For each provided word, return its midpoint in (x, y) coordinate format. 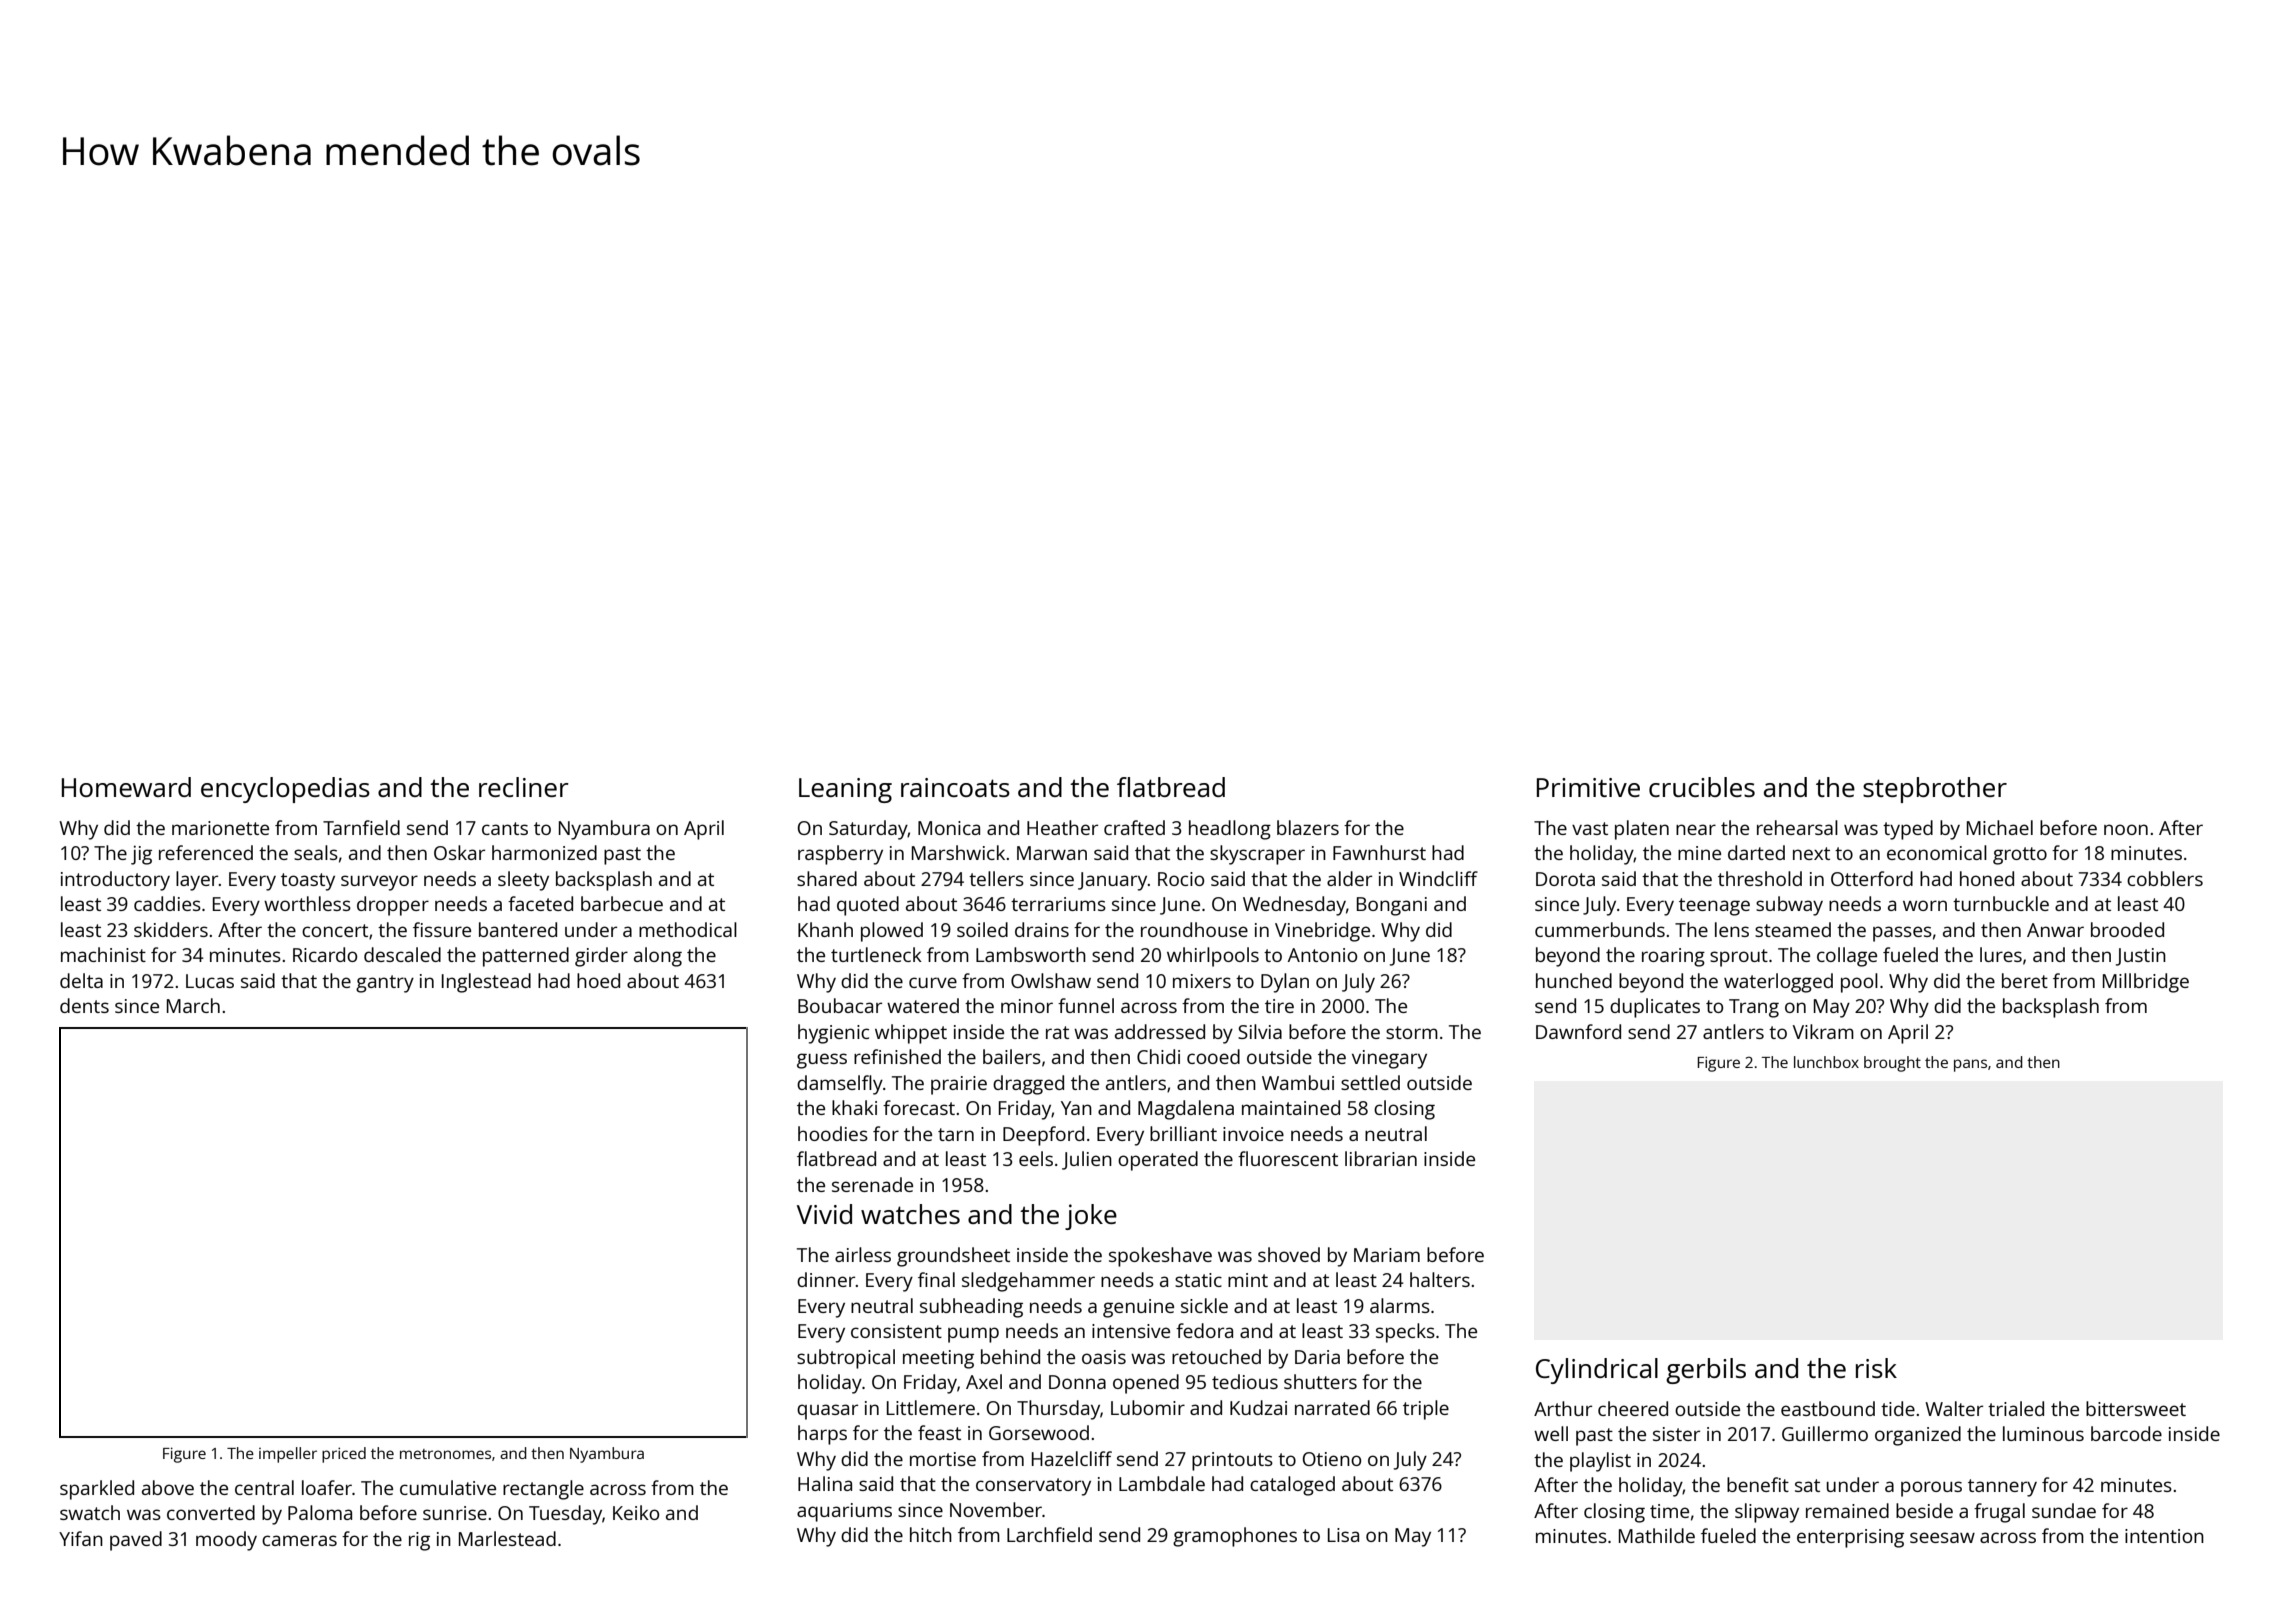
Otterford (1872, 878)
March (193, 1005)
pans (1970, 1065)
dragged (1028, 1085)
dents (84, 1005)
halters (1440, 1279)
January (1113, 881)
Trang (1754, 1008)
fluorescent (1288, 1158)
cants (505, 828)
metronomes (445, 1454)
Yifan (81, 1538)
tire (1279, 1006)
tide (1898, 1408)
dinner (826, 1279)
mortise (943, 1459)
